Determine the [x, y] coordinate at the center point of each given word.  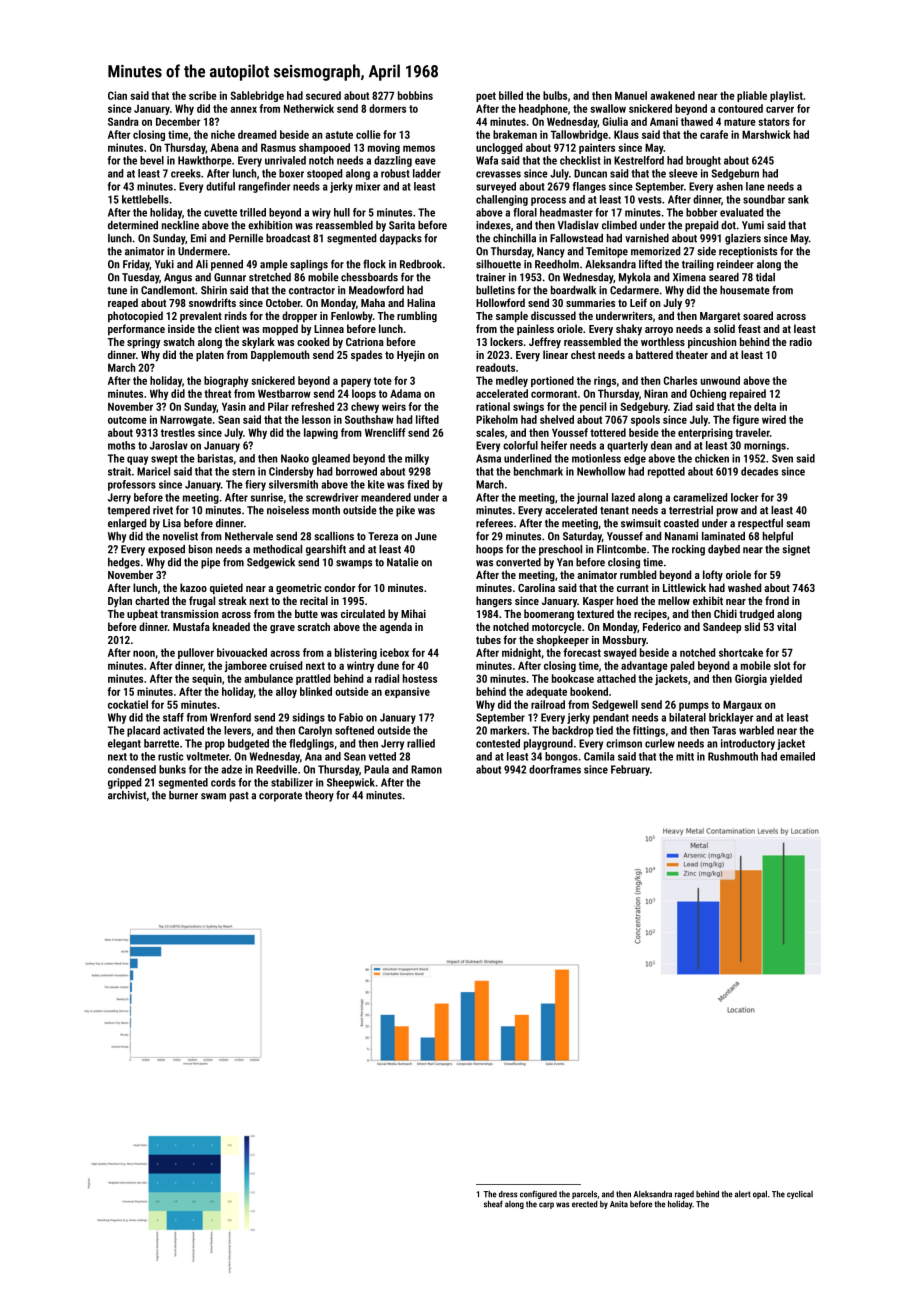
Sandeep [722, 628]
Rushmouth [733, 756]
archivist [127, 795]
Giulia [615, 121]
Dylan [120, 602]
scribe [203, 95]
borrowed [356, 471]
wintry [360, 666]
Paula [376, 769]
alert [743, 1194]
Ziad [682, 406]
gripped [124, 783]
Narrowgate [186, 420]
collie [368, 134]
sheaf [493, 1204]
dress [508, 1194]
